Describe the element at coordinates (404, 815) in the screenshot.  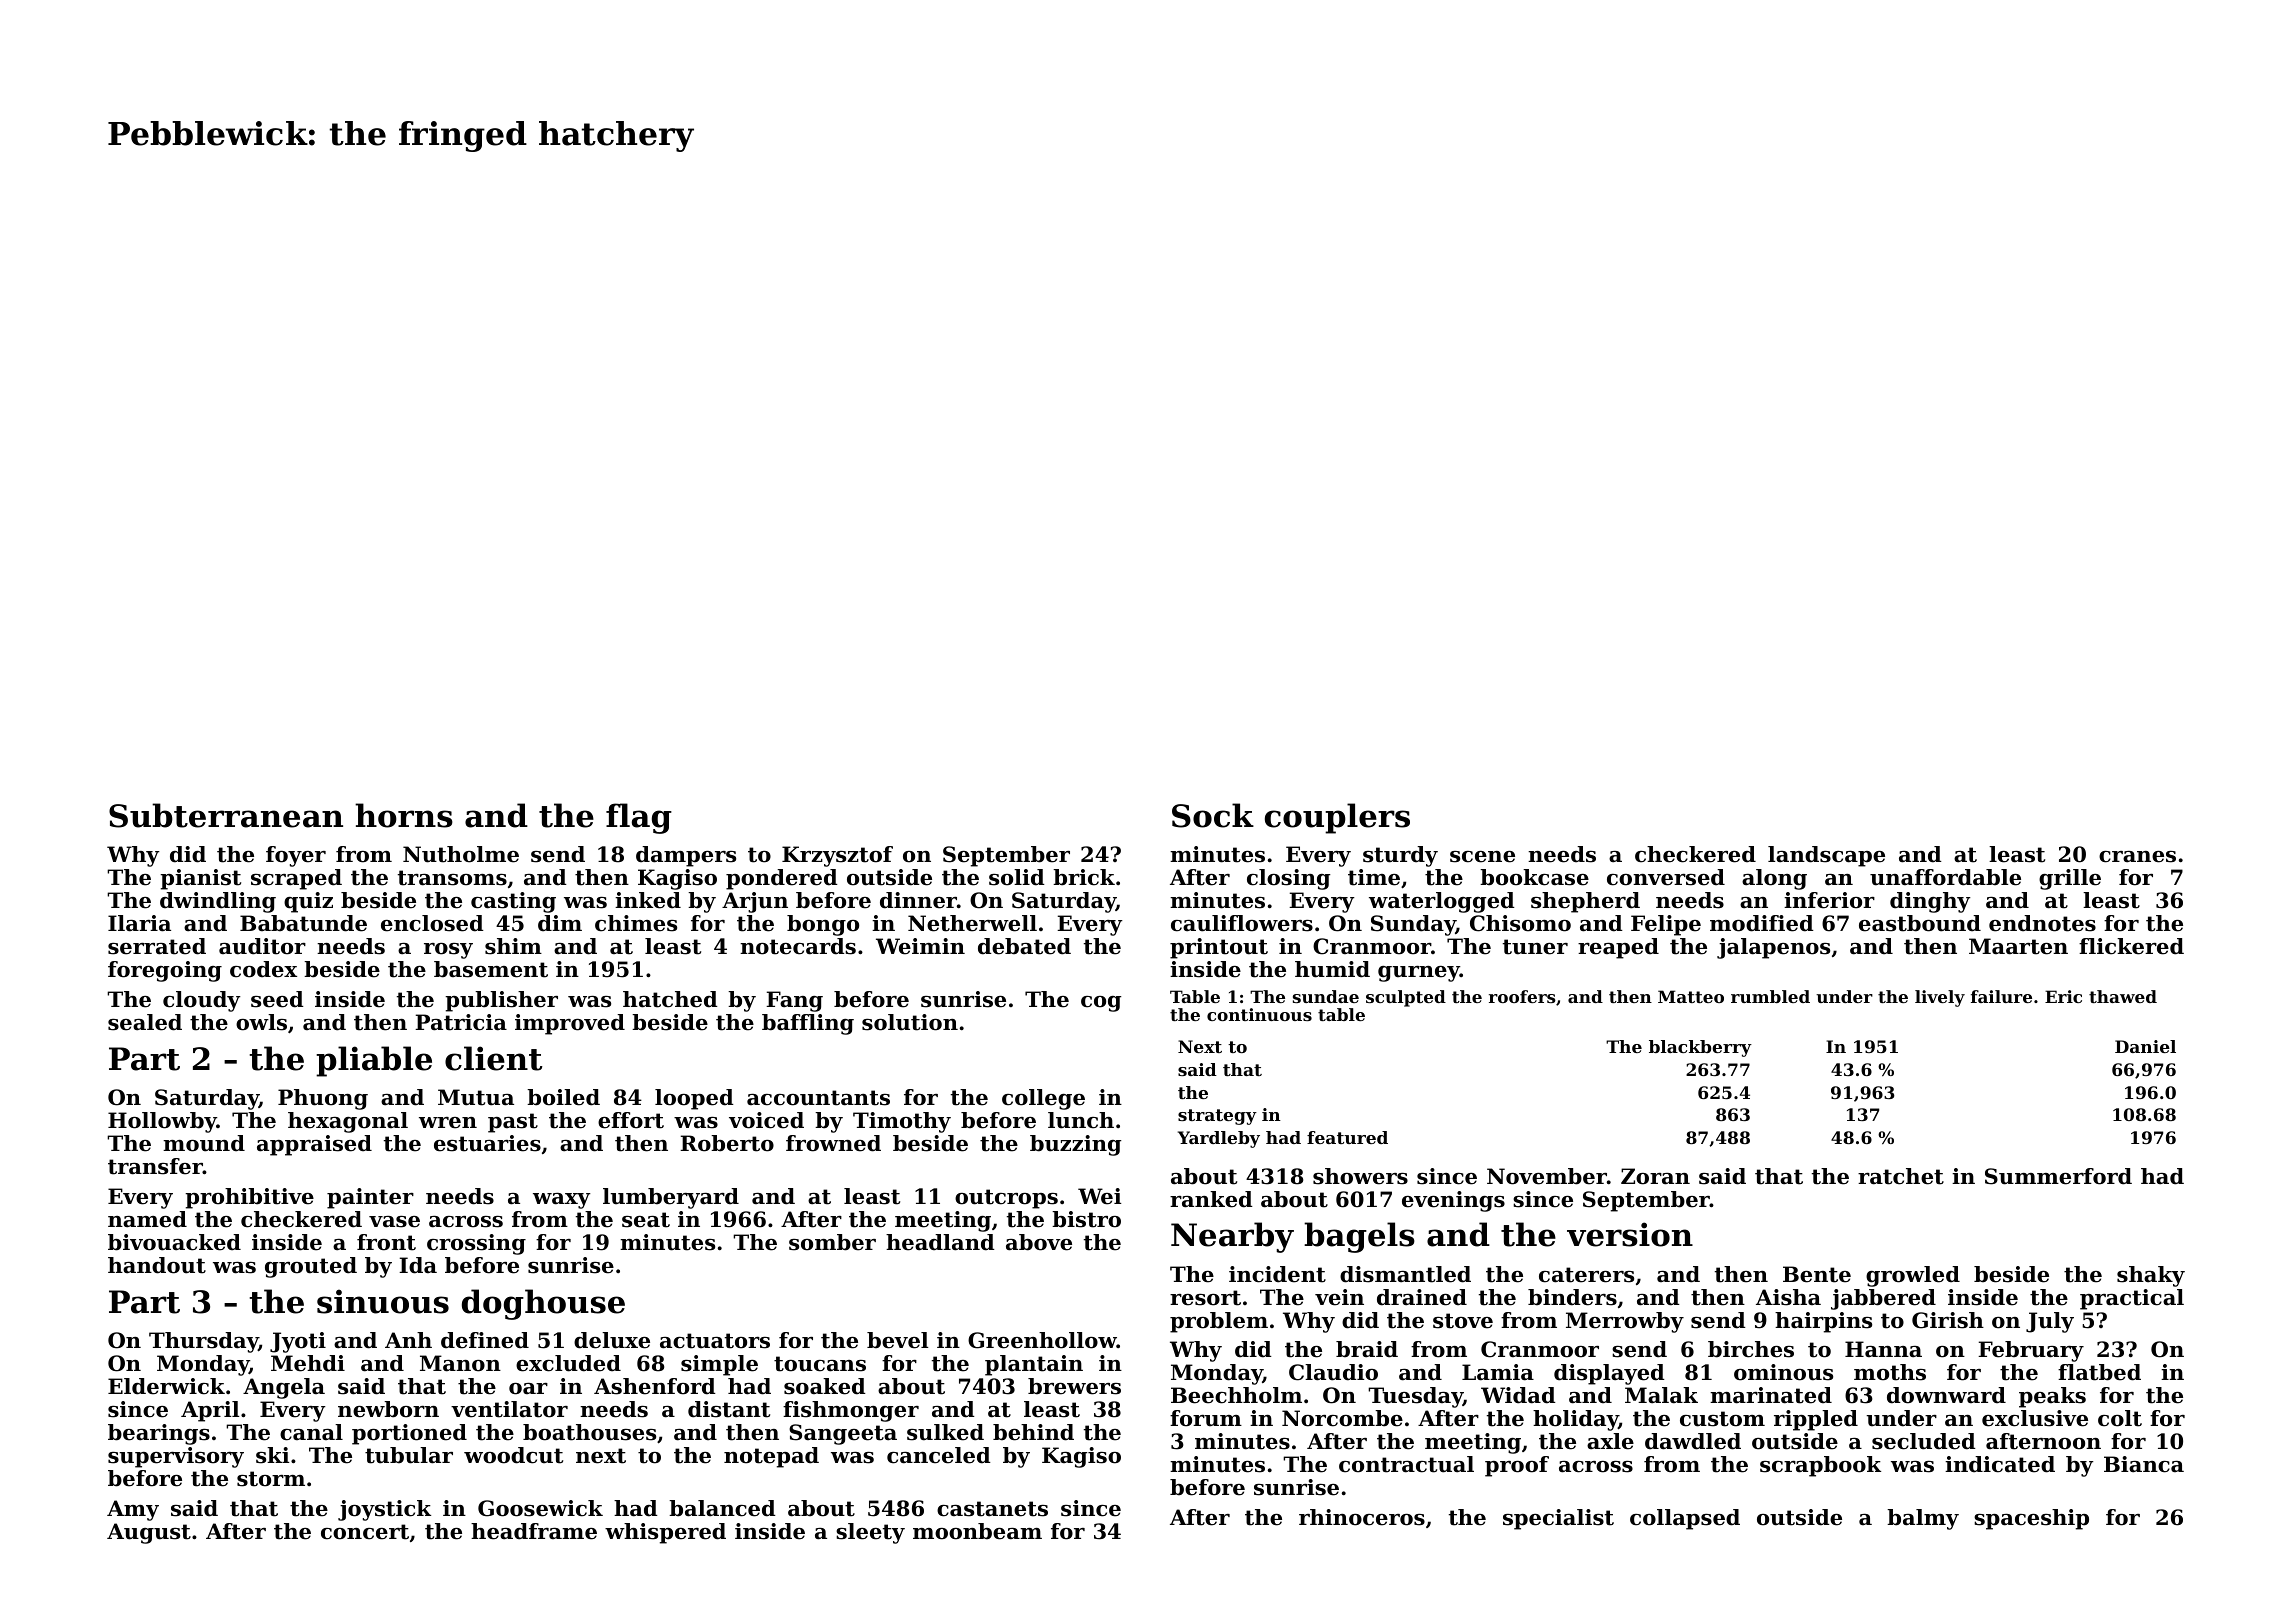
I see `horns` at that location.
